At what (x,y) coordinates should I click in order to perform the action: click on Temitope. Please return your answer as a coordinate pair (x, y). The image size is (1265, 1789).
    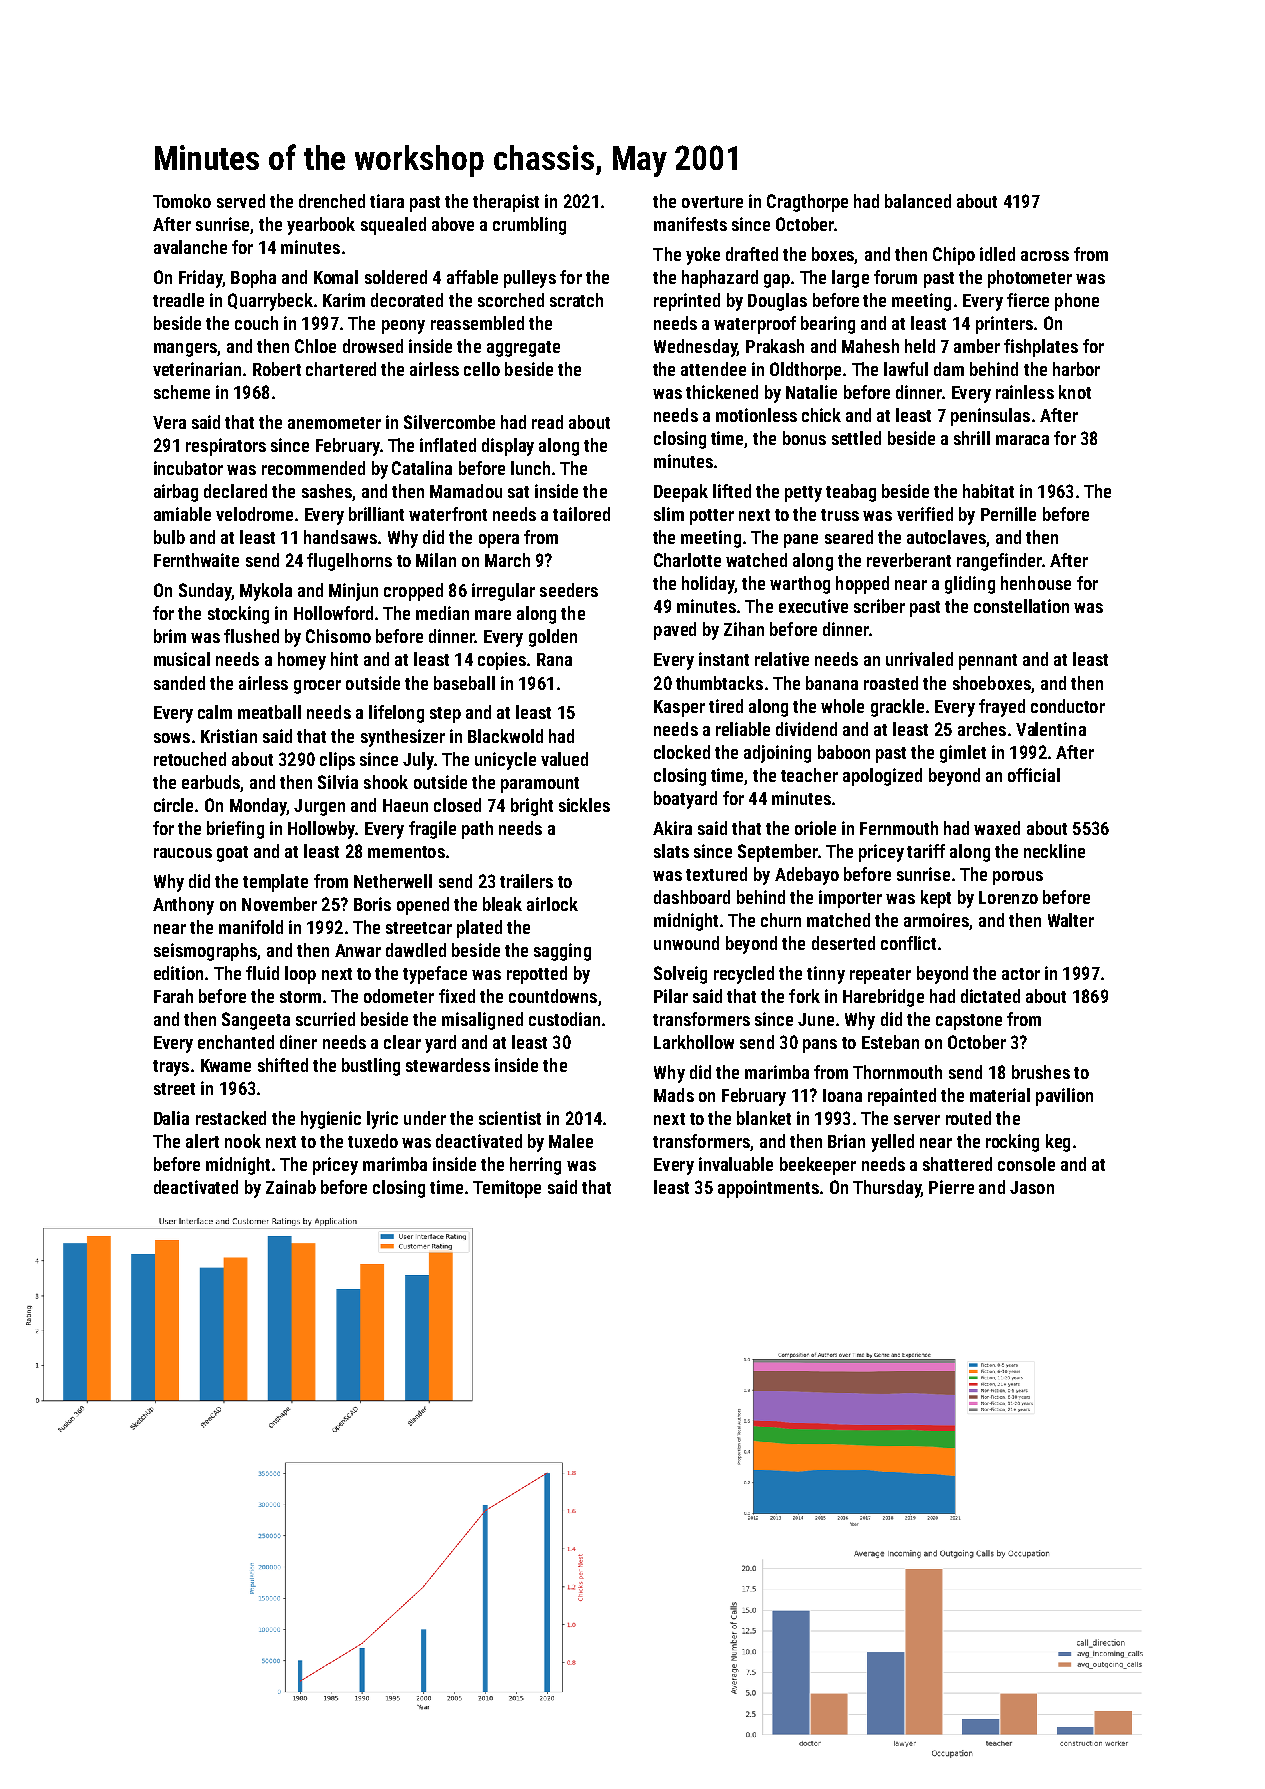
    Looking at the image, I should click on (507, 1189).
